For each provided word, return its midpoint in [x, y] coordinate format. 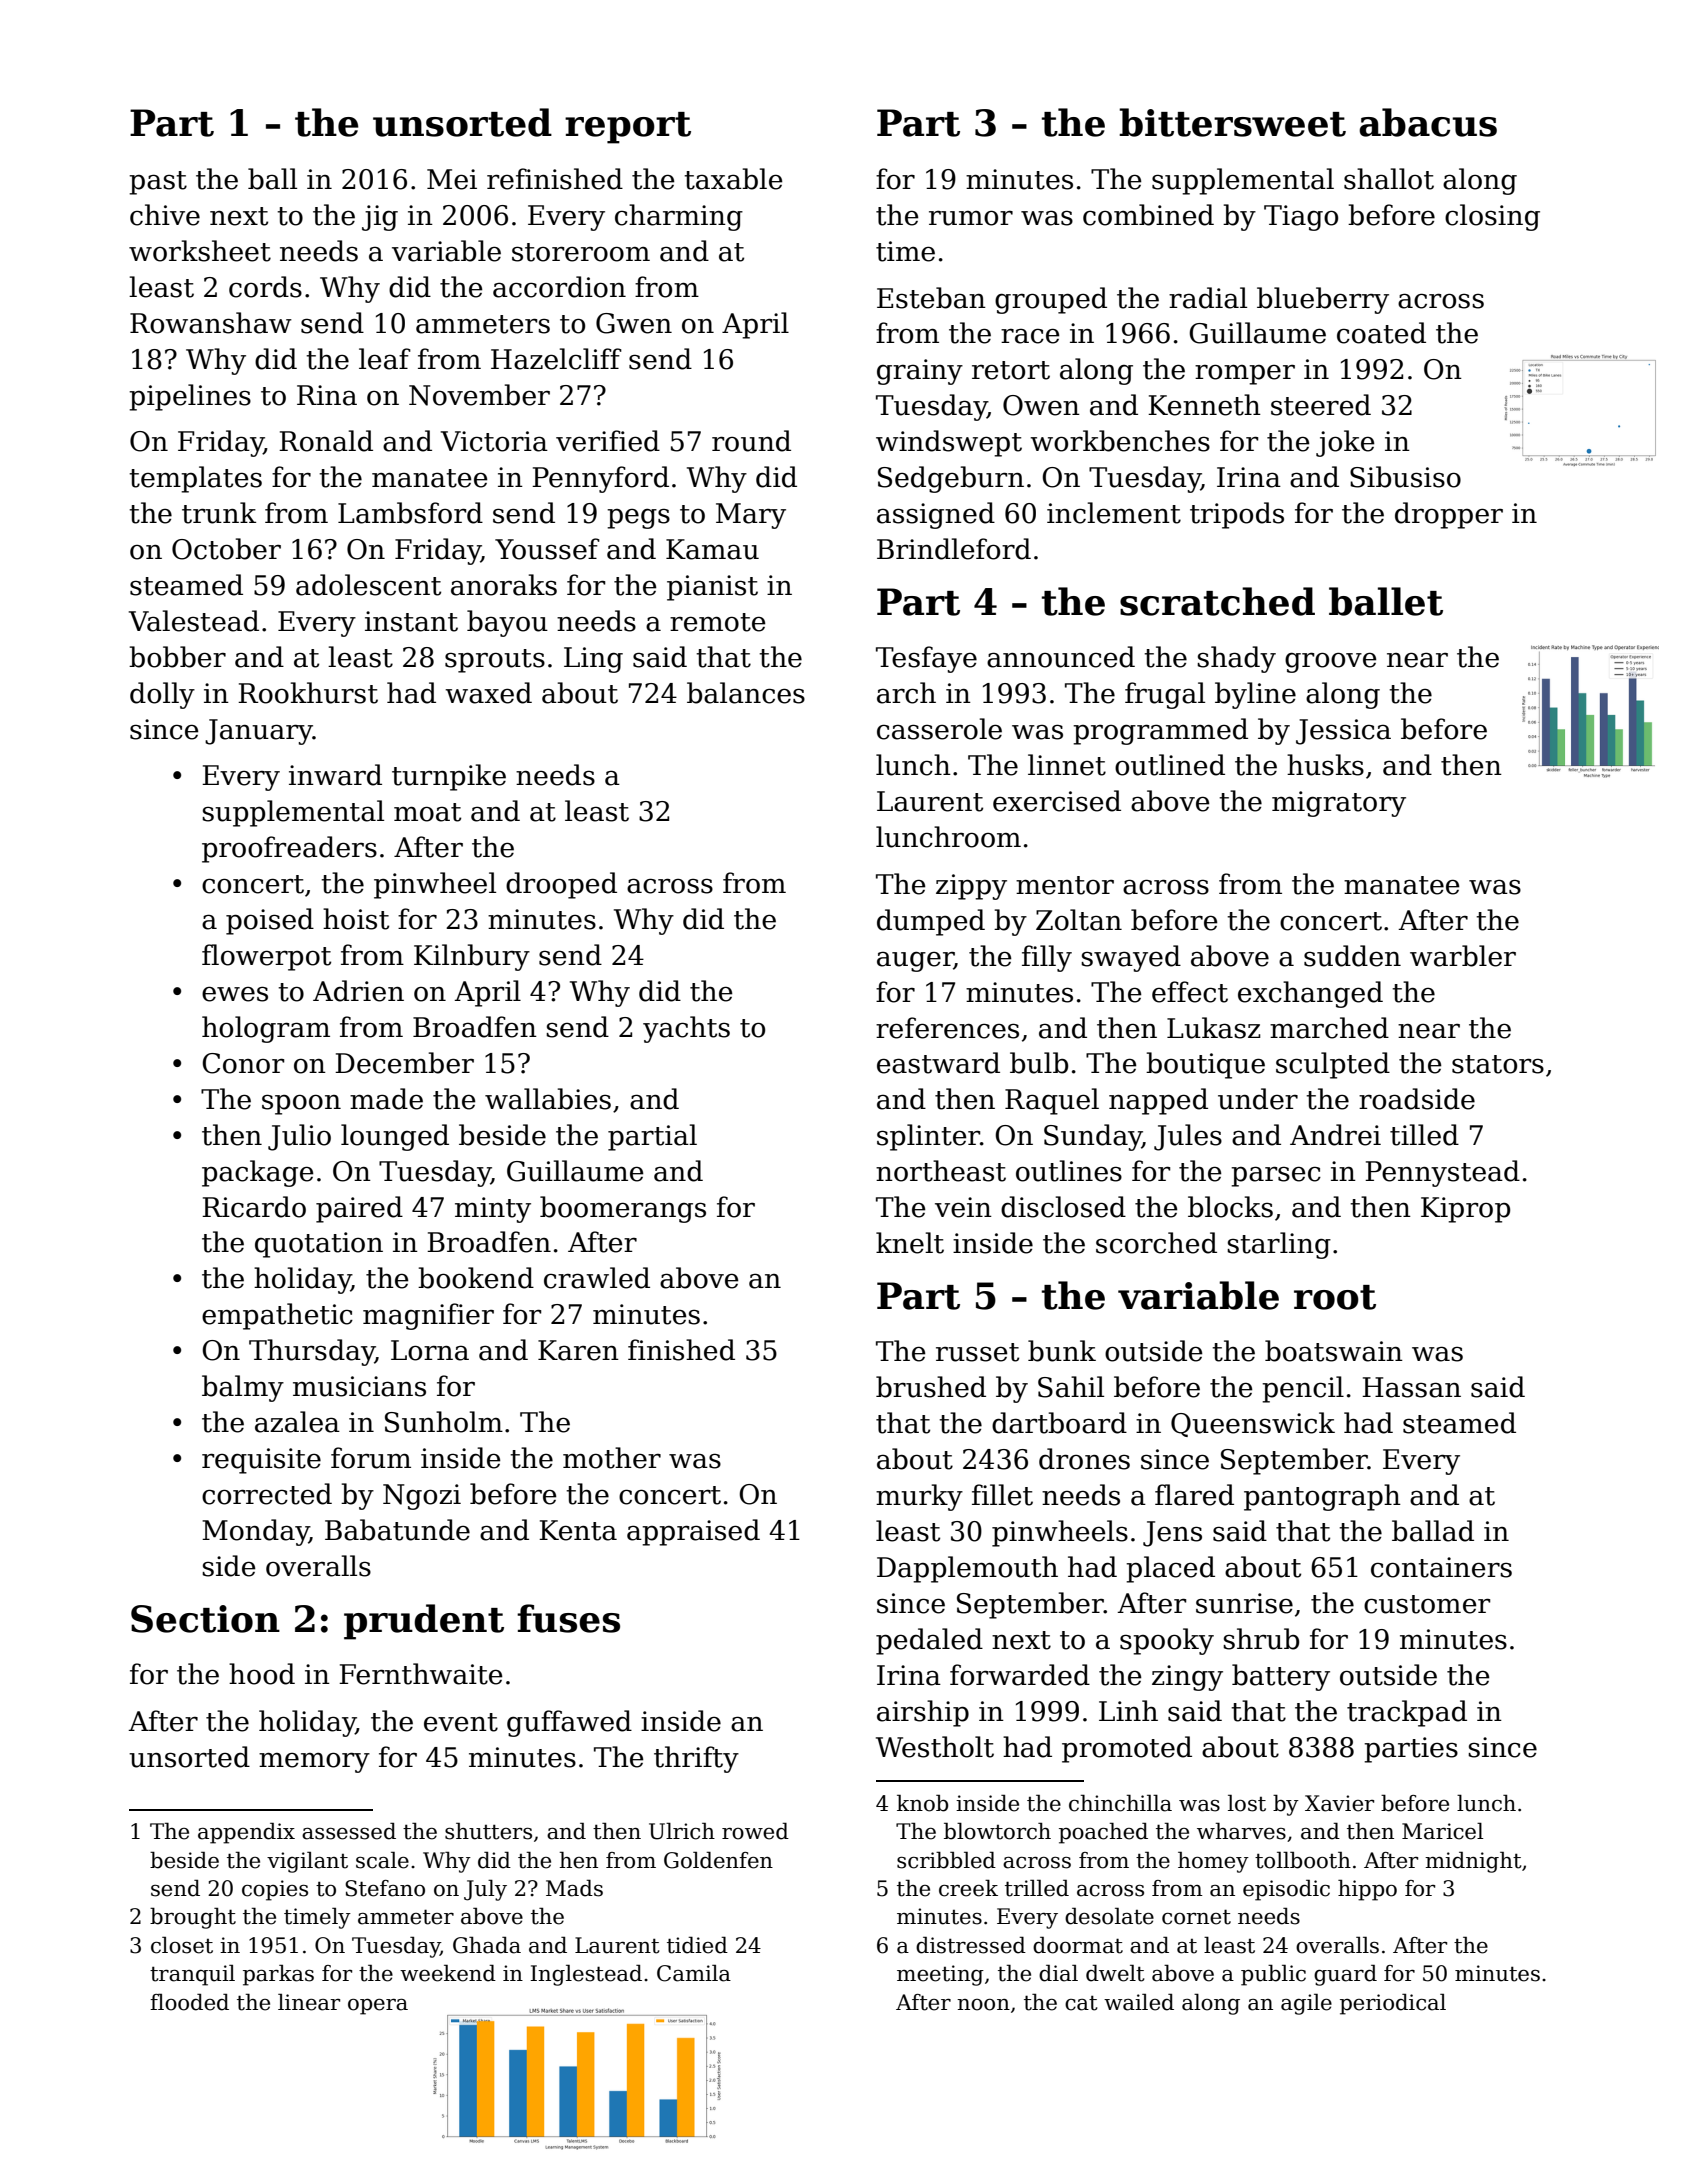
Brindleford [954, 549]
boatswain [1334, 1351]
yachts [686, 1029]
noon [983, 2005]
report [628, 128]
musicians [359, 1386]
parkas [278, 1975]
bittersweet [1232, 122]
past [158, 183]
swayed [1131, 958]
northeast [941, 1171]
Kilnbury [472, 957]
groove [1331, 662]
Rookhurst [308, 693]
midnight [1473, 1862]
